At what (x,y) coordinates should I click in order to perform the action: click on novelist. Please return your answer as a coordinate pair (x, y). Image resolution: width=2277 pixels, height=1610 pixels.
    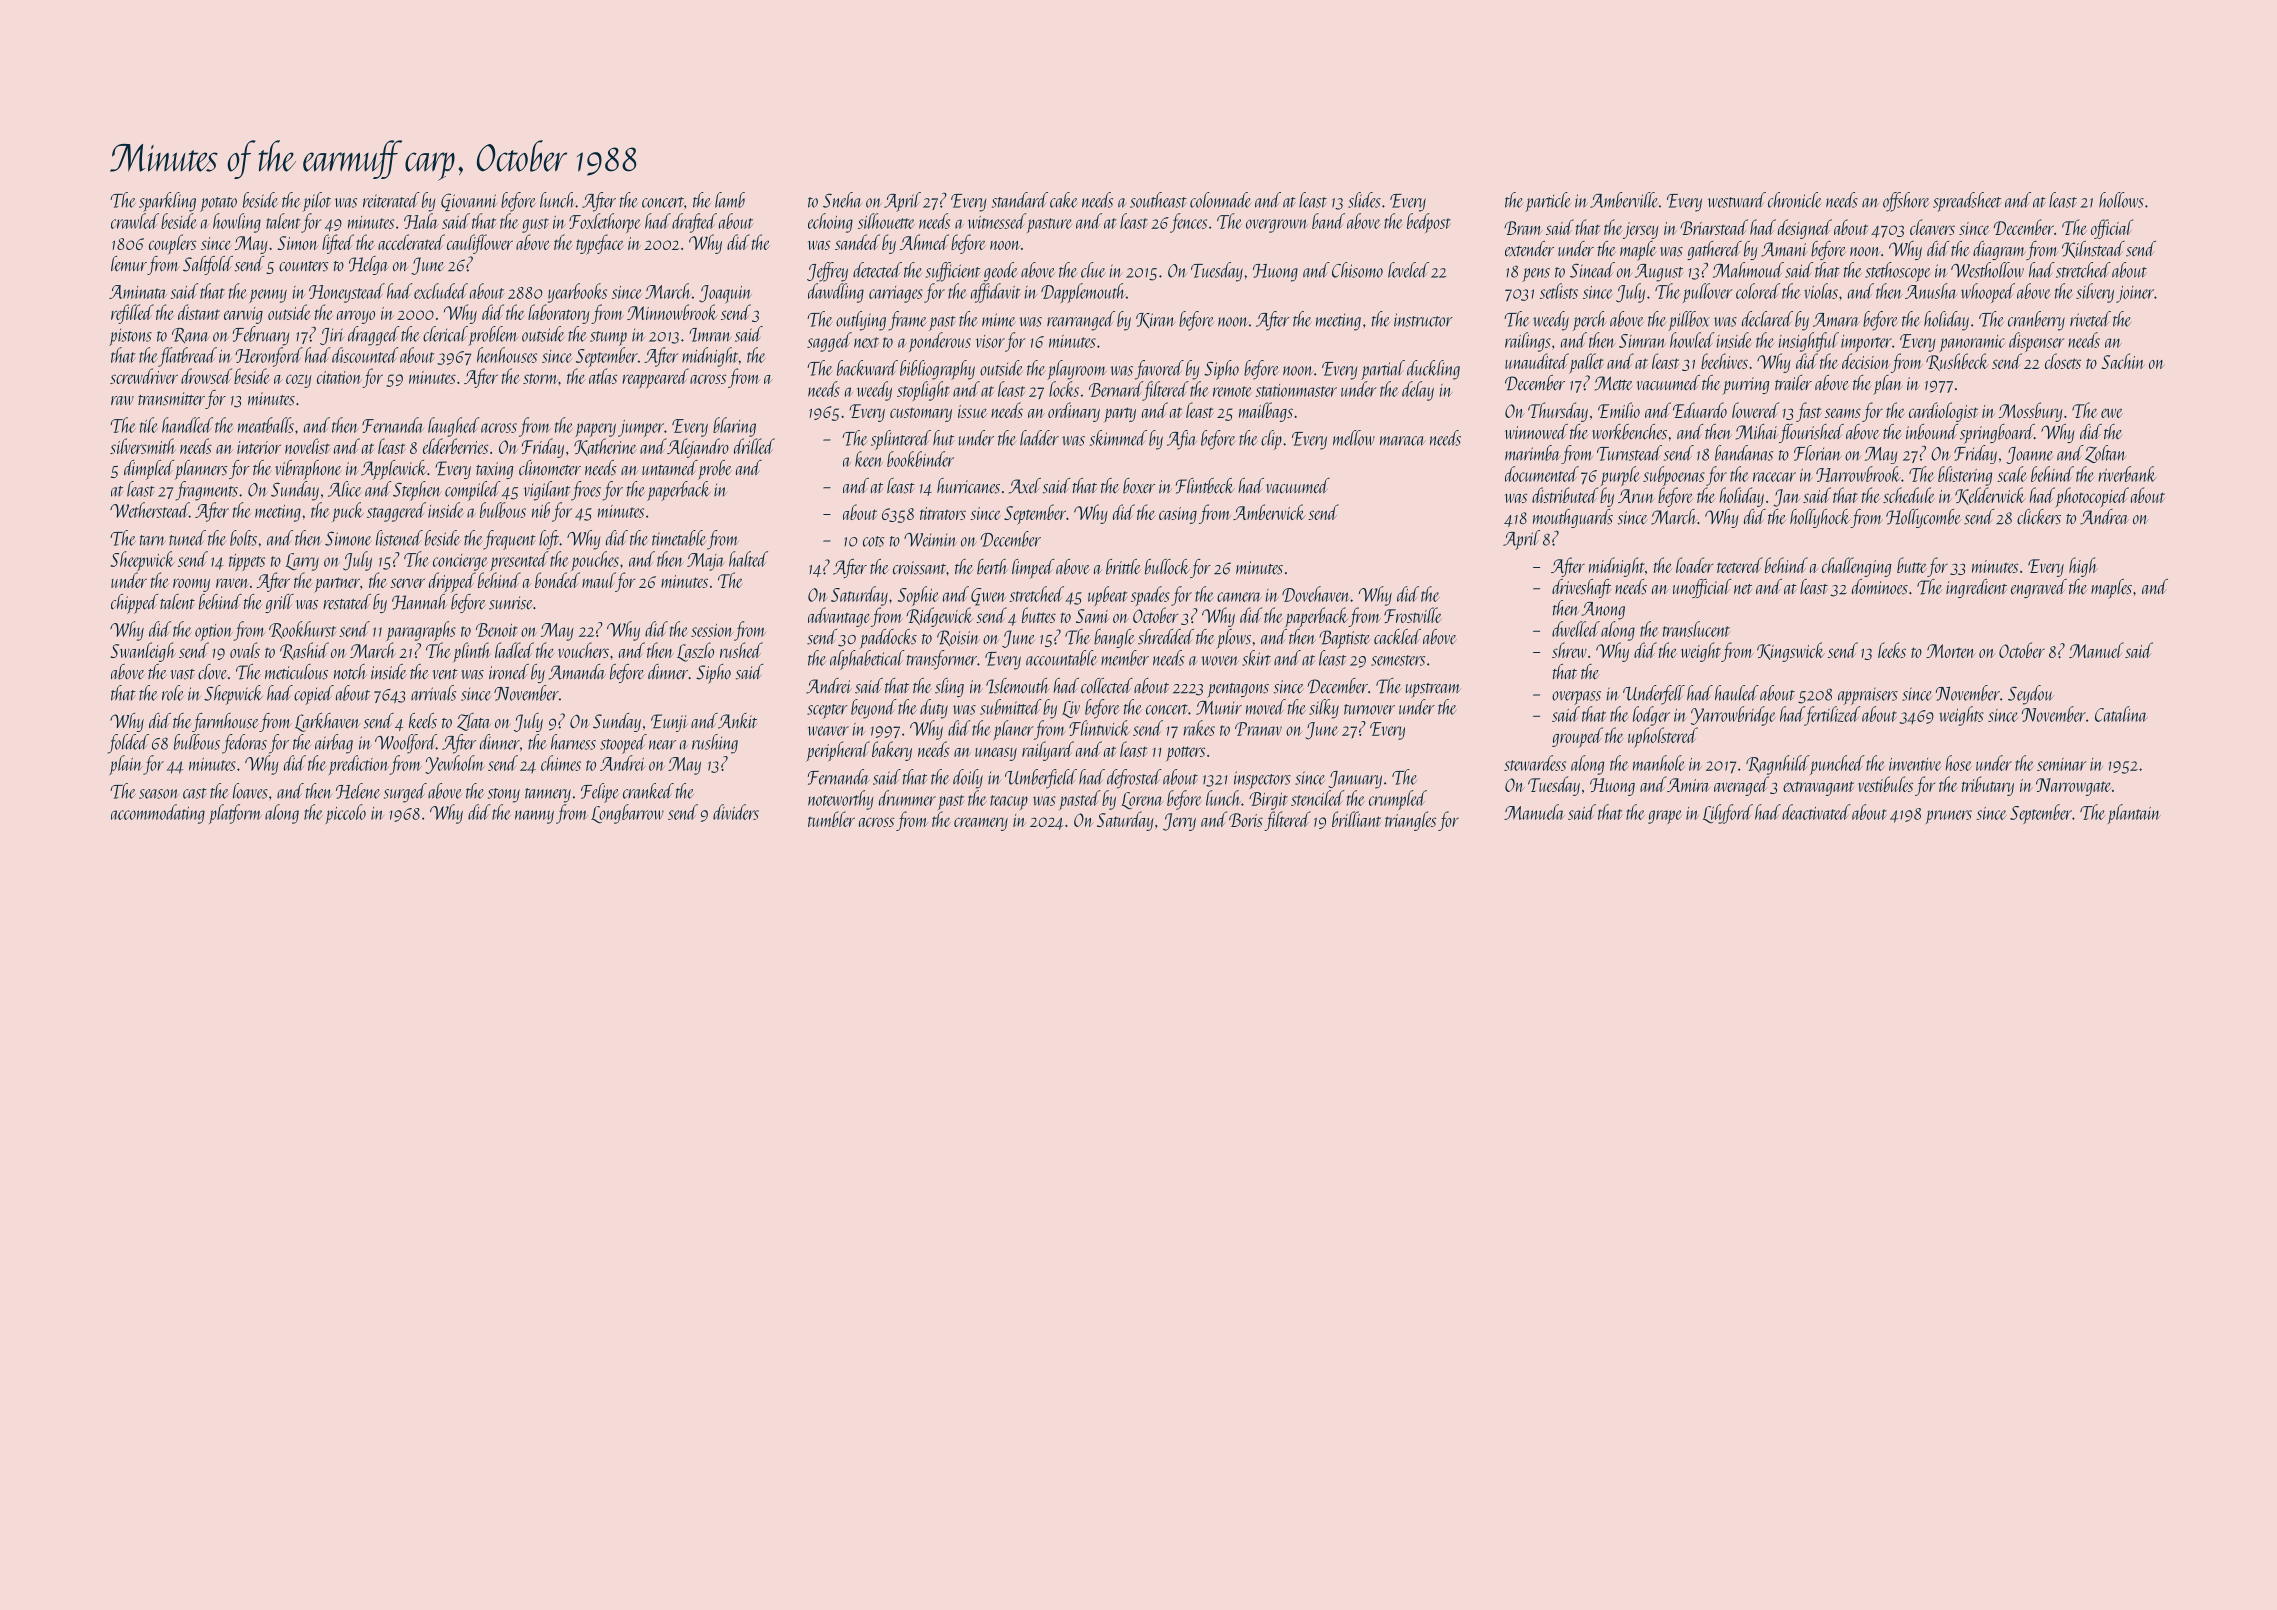
    Looking at the image, I should click on (307, 446).
